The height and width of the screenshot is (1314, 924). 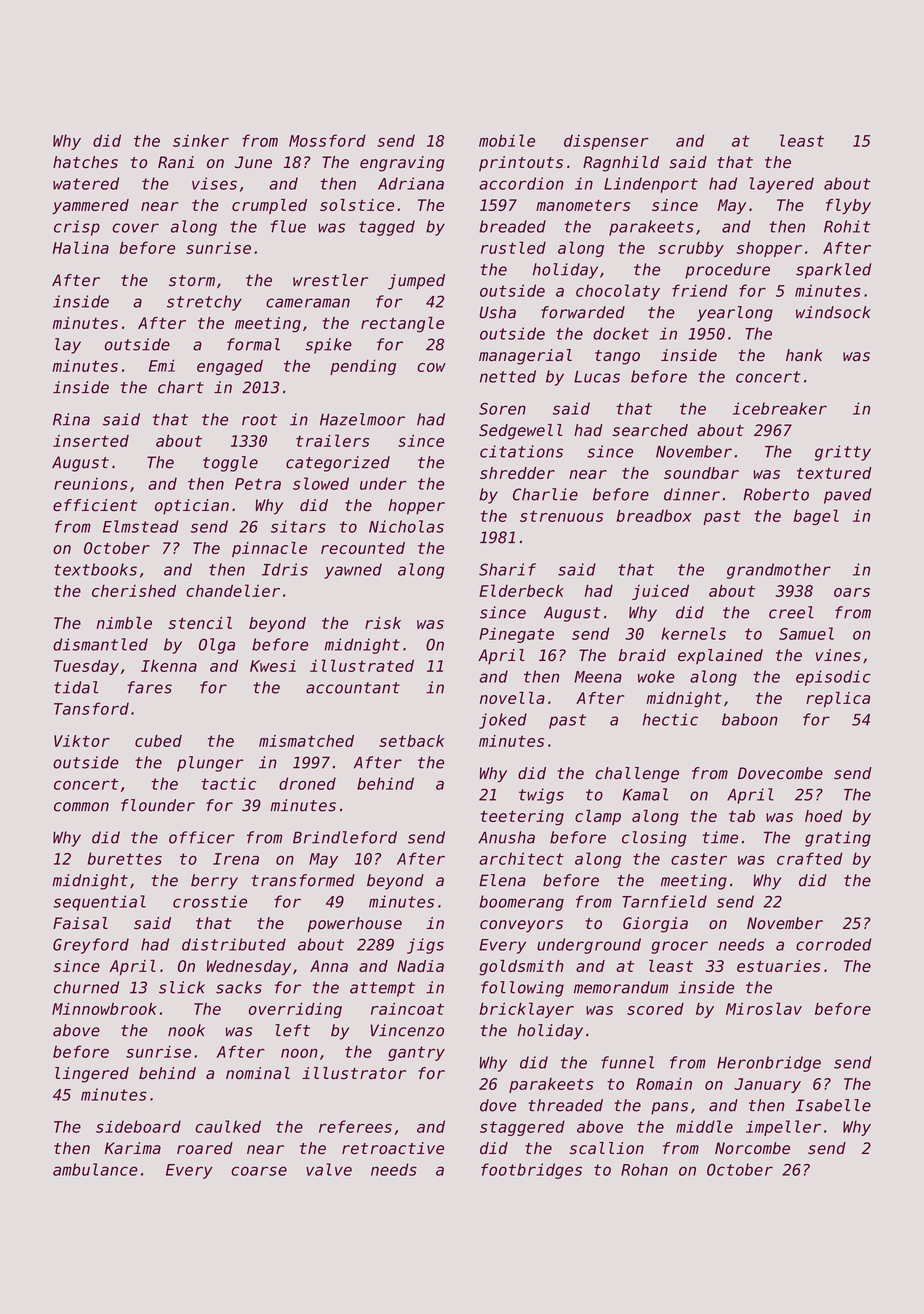 I want to click on Tarnfield, so click(x=664, y=901).
